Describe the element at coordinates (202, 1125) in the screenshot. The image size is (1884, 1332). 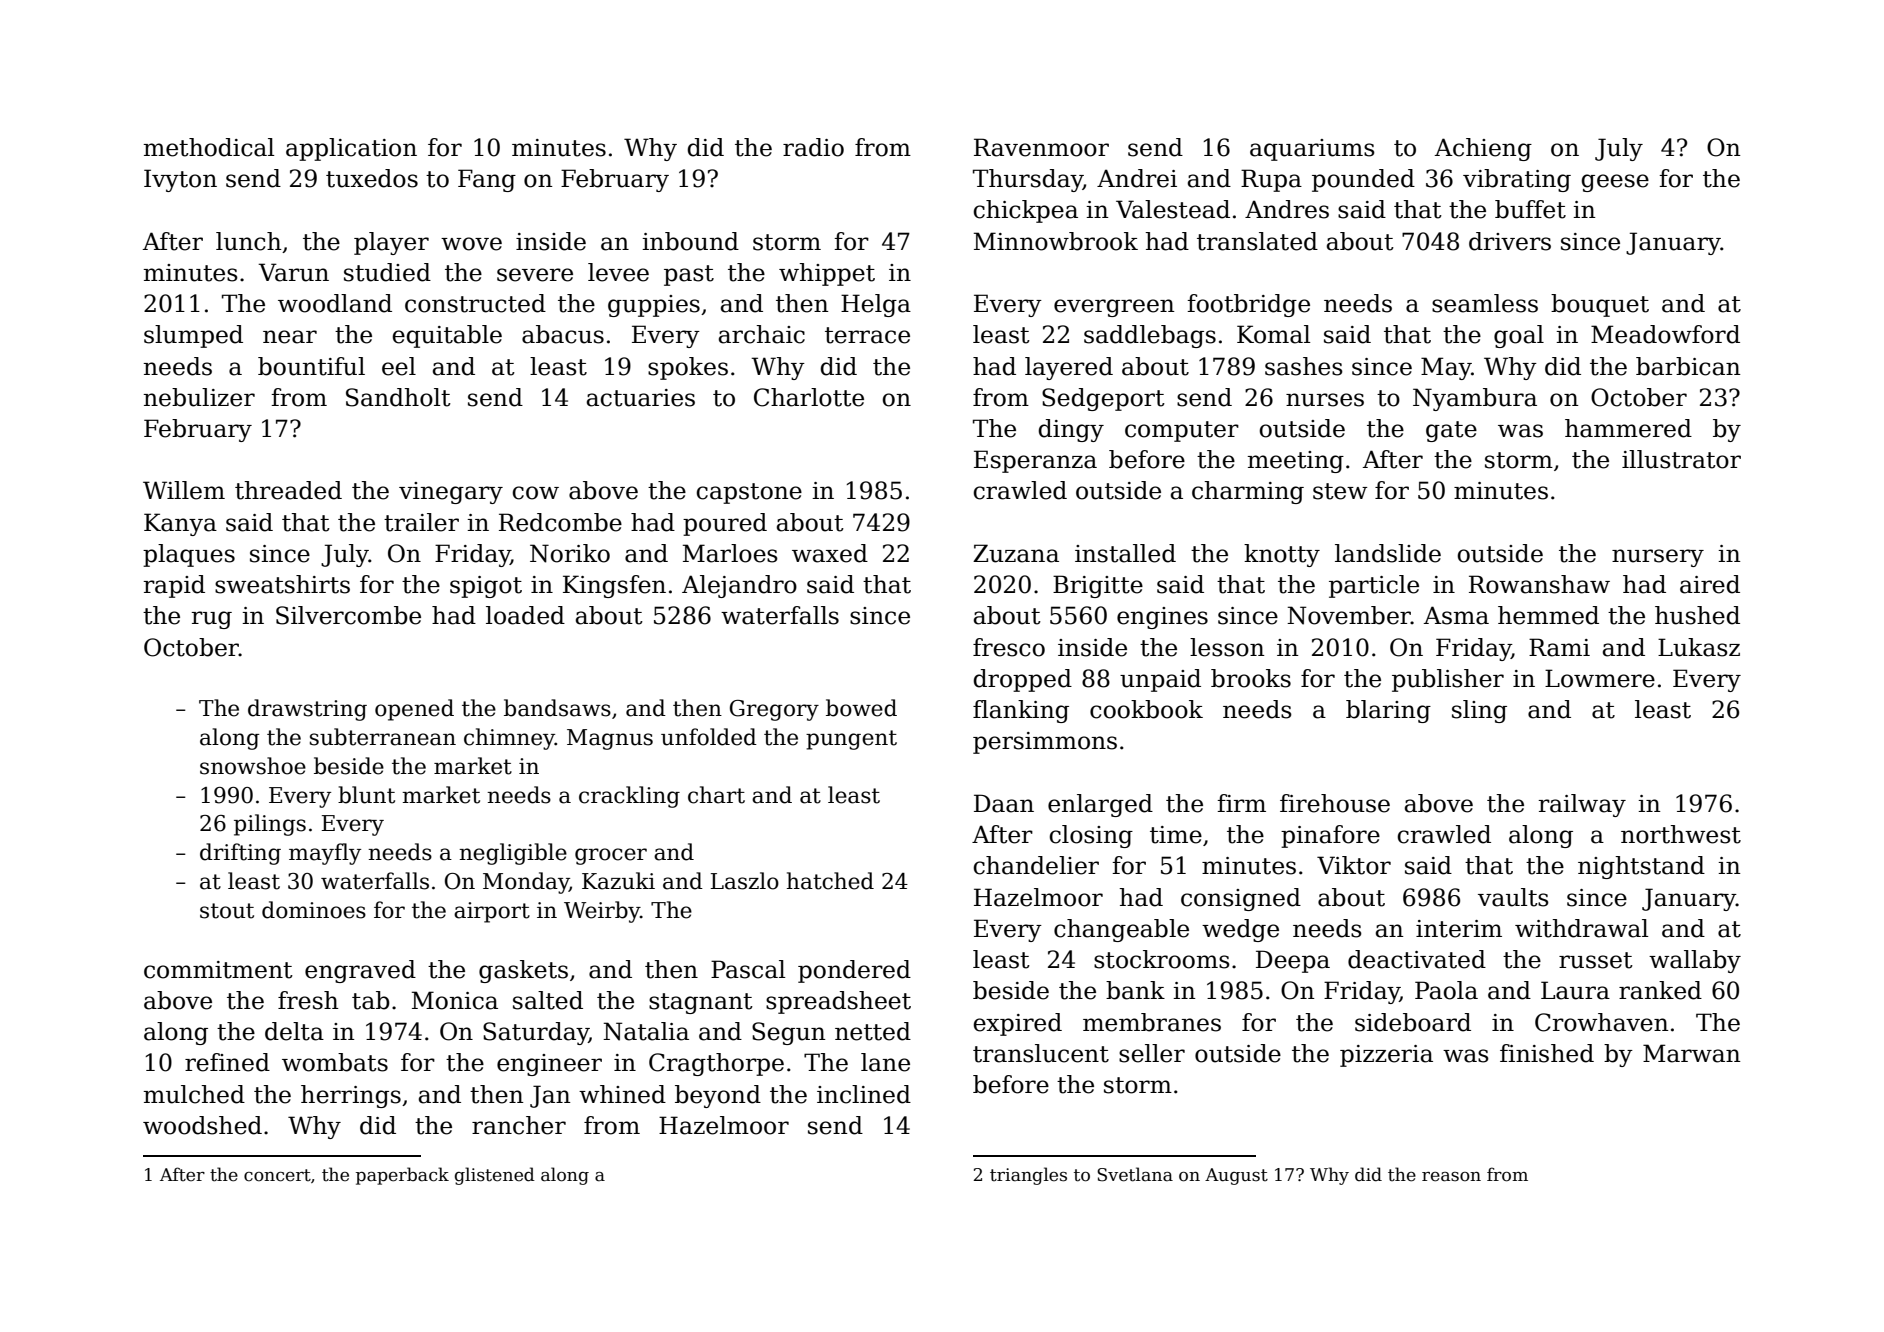
I see `woodshed` at that location.
